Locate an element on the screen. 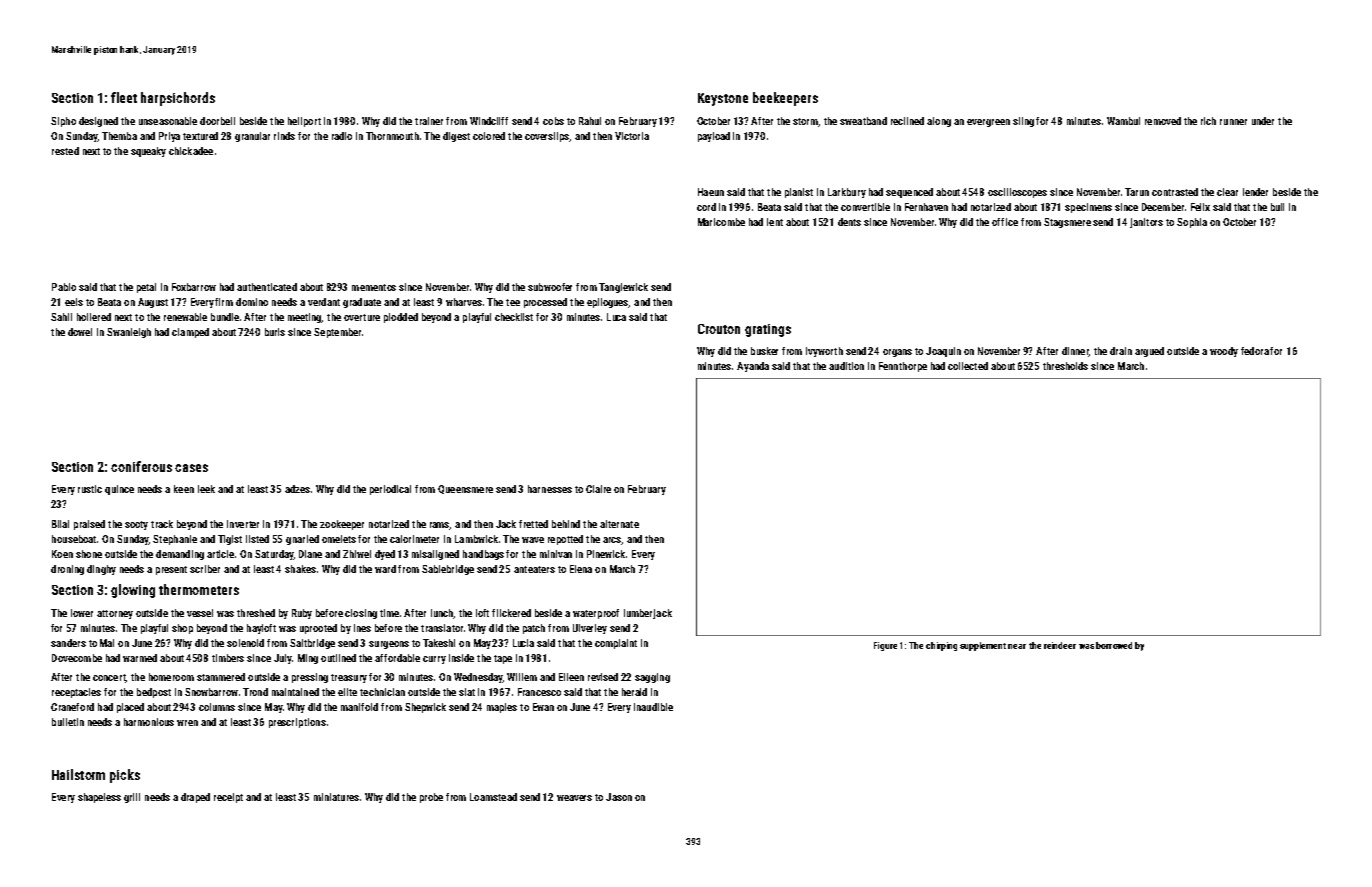 Image resolution: width=1372 pixels, height=887 pixels. coniferous is located at coordinates (141, 466).
